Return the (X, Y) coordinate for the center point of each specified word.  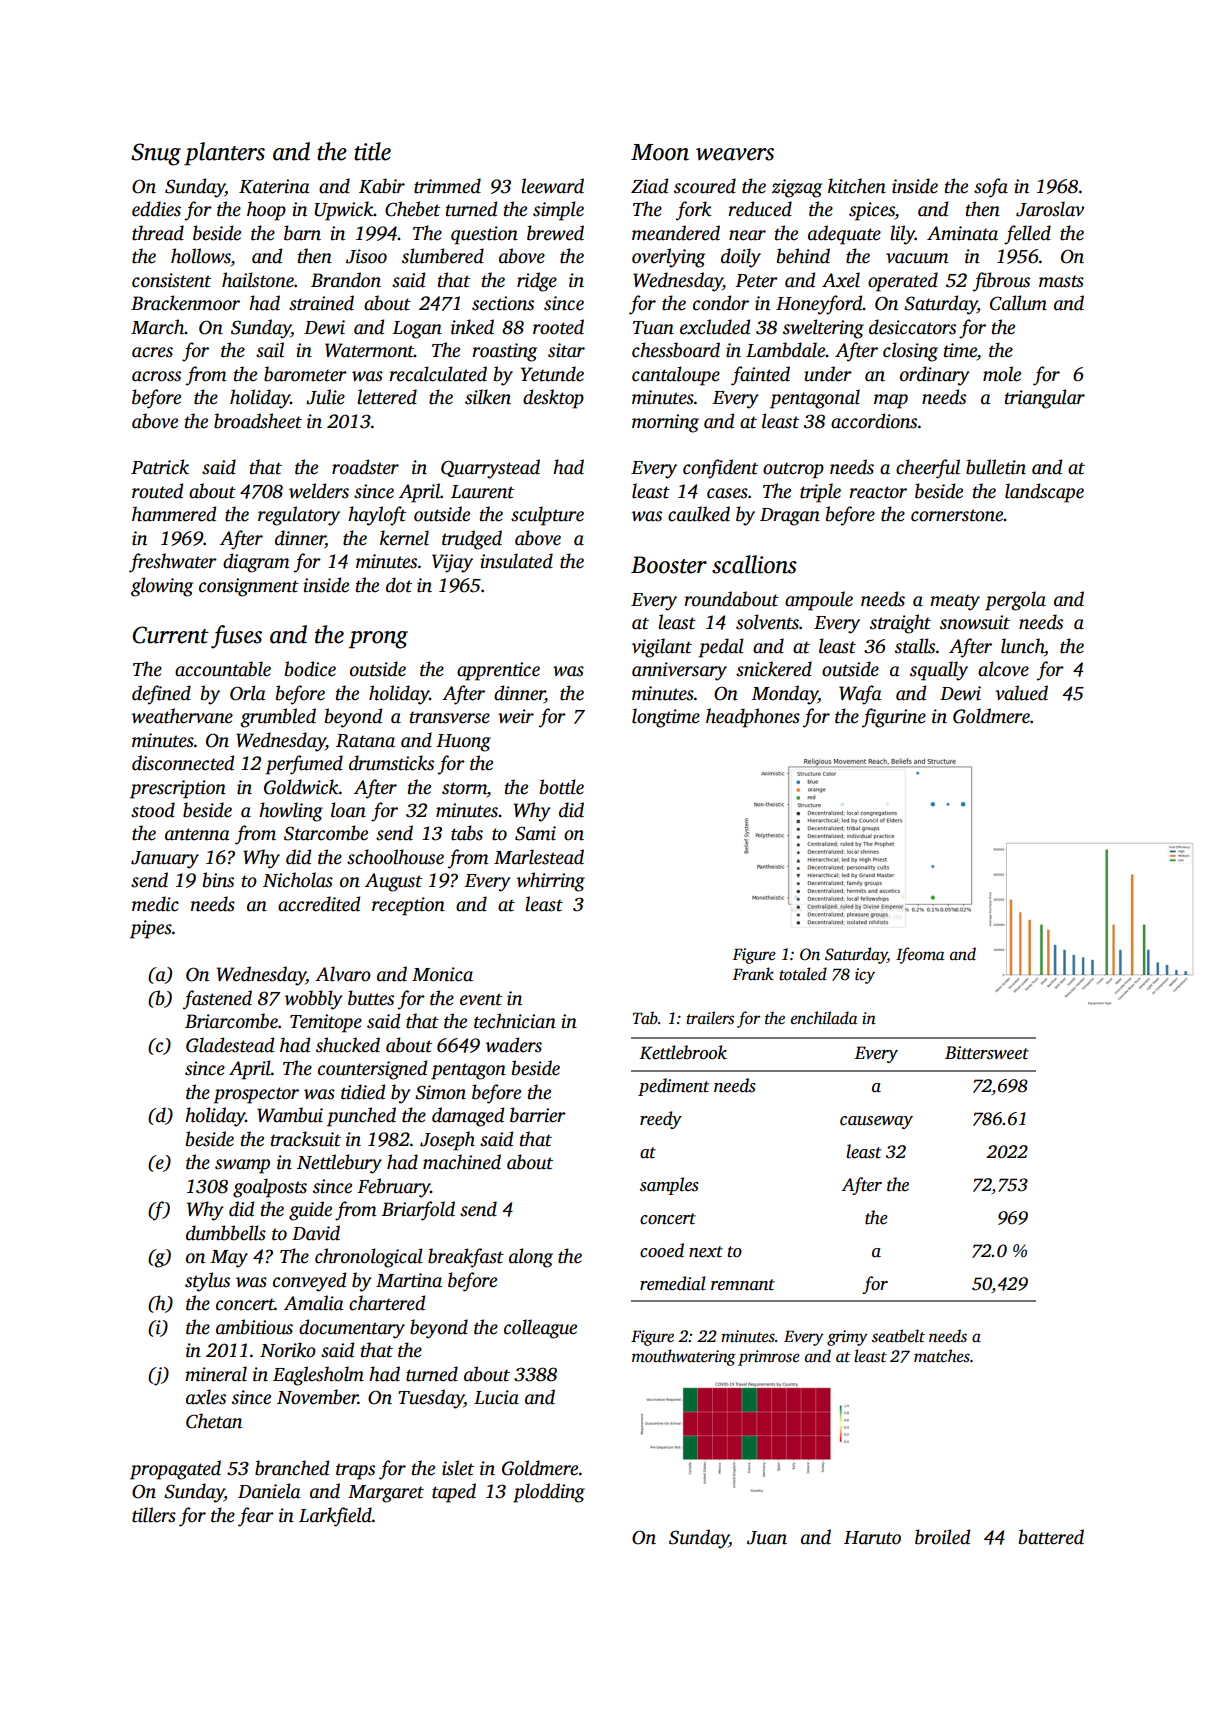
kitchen (857, 186)
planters (224, 154)
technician (515, 1021)
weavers (735, 154)
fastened (217, 1000)
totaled (803, 974)
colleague (540, 1329)
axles (206, 1397)
